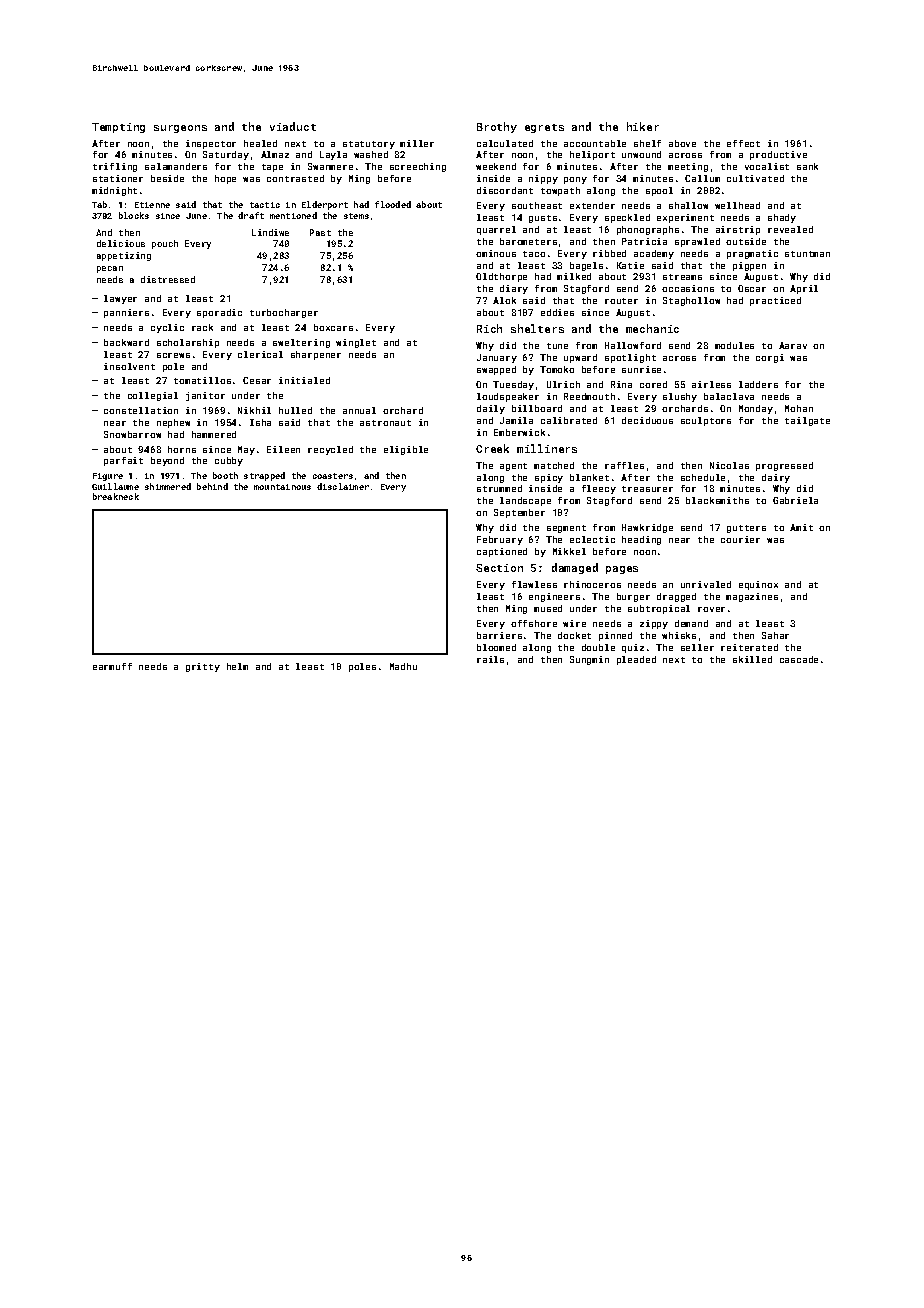  I want to click on earmuff, so click(112, 666).
